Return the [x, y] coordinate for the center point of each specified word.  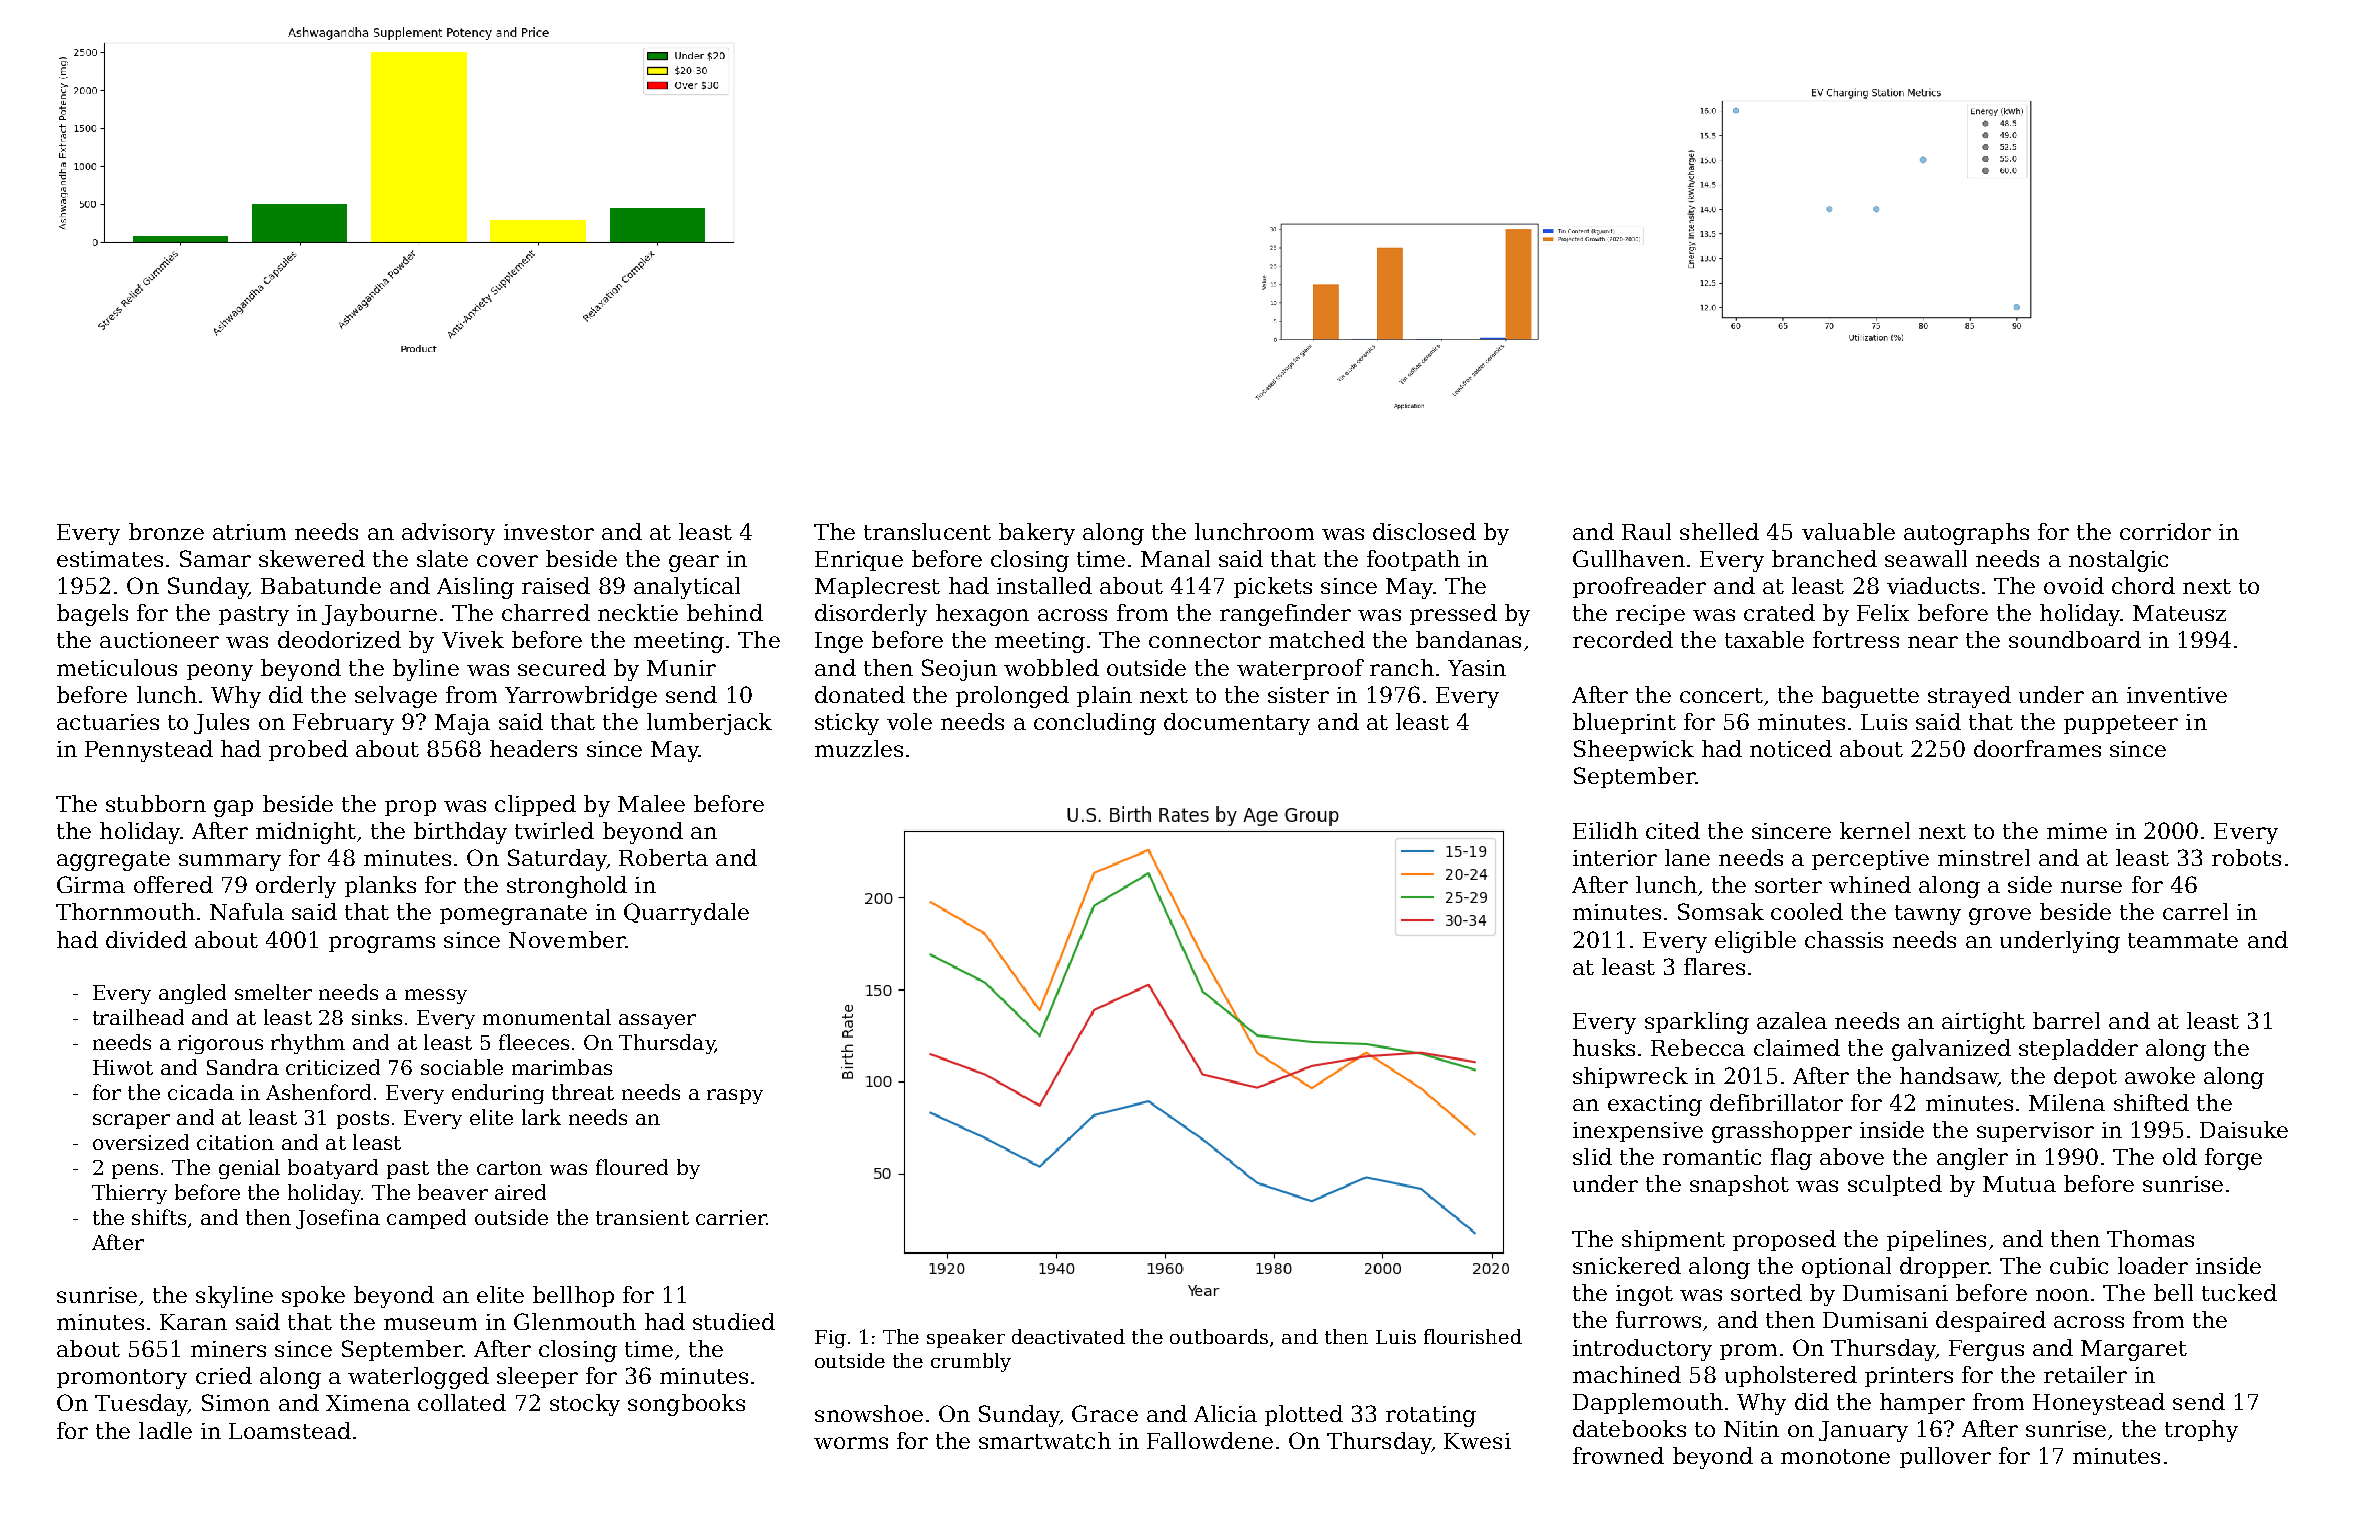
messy [436, 996]
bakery [1037, 534]
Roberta [663, 857]
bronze [166, 531]
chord [2143, 585]
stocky [585, 1405]
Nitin [1751, 1429]
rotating [1431, 1416]
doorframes [2037, 748]
